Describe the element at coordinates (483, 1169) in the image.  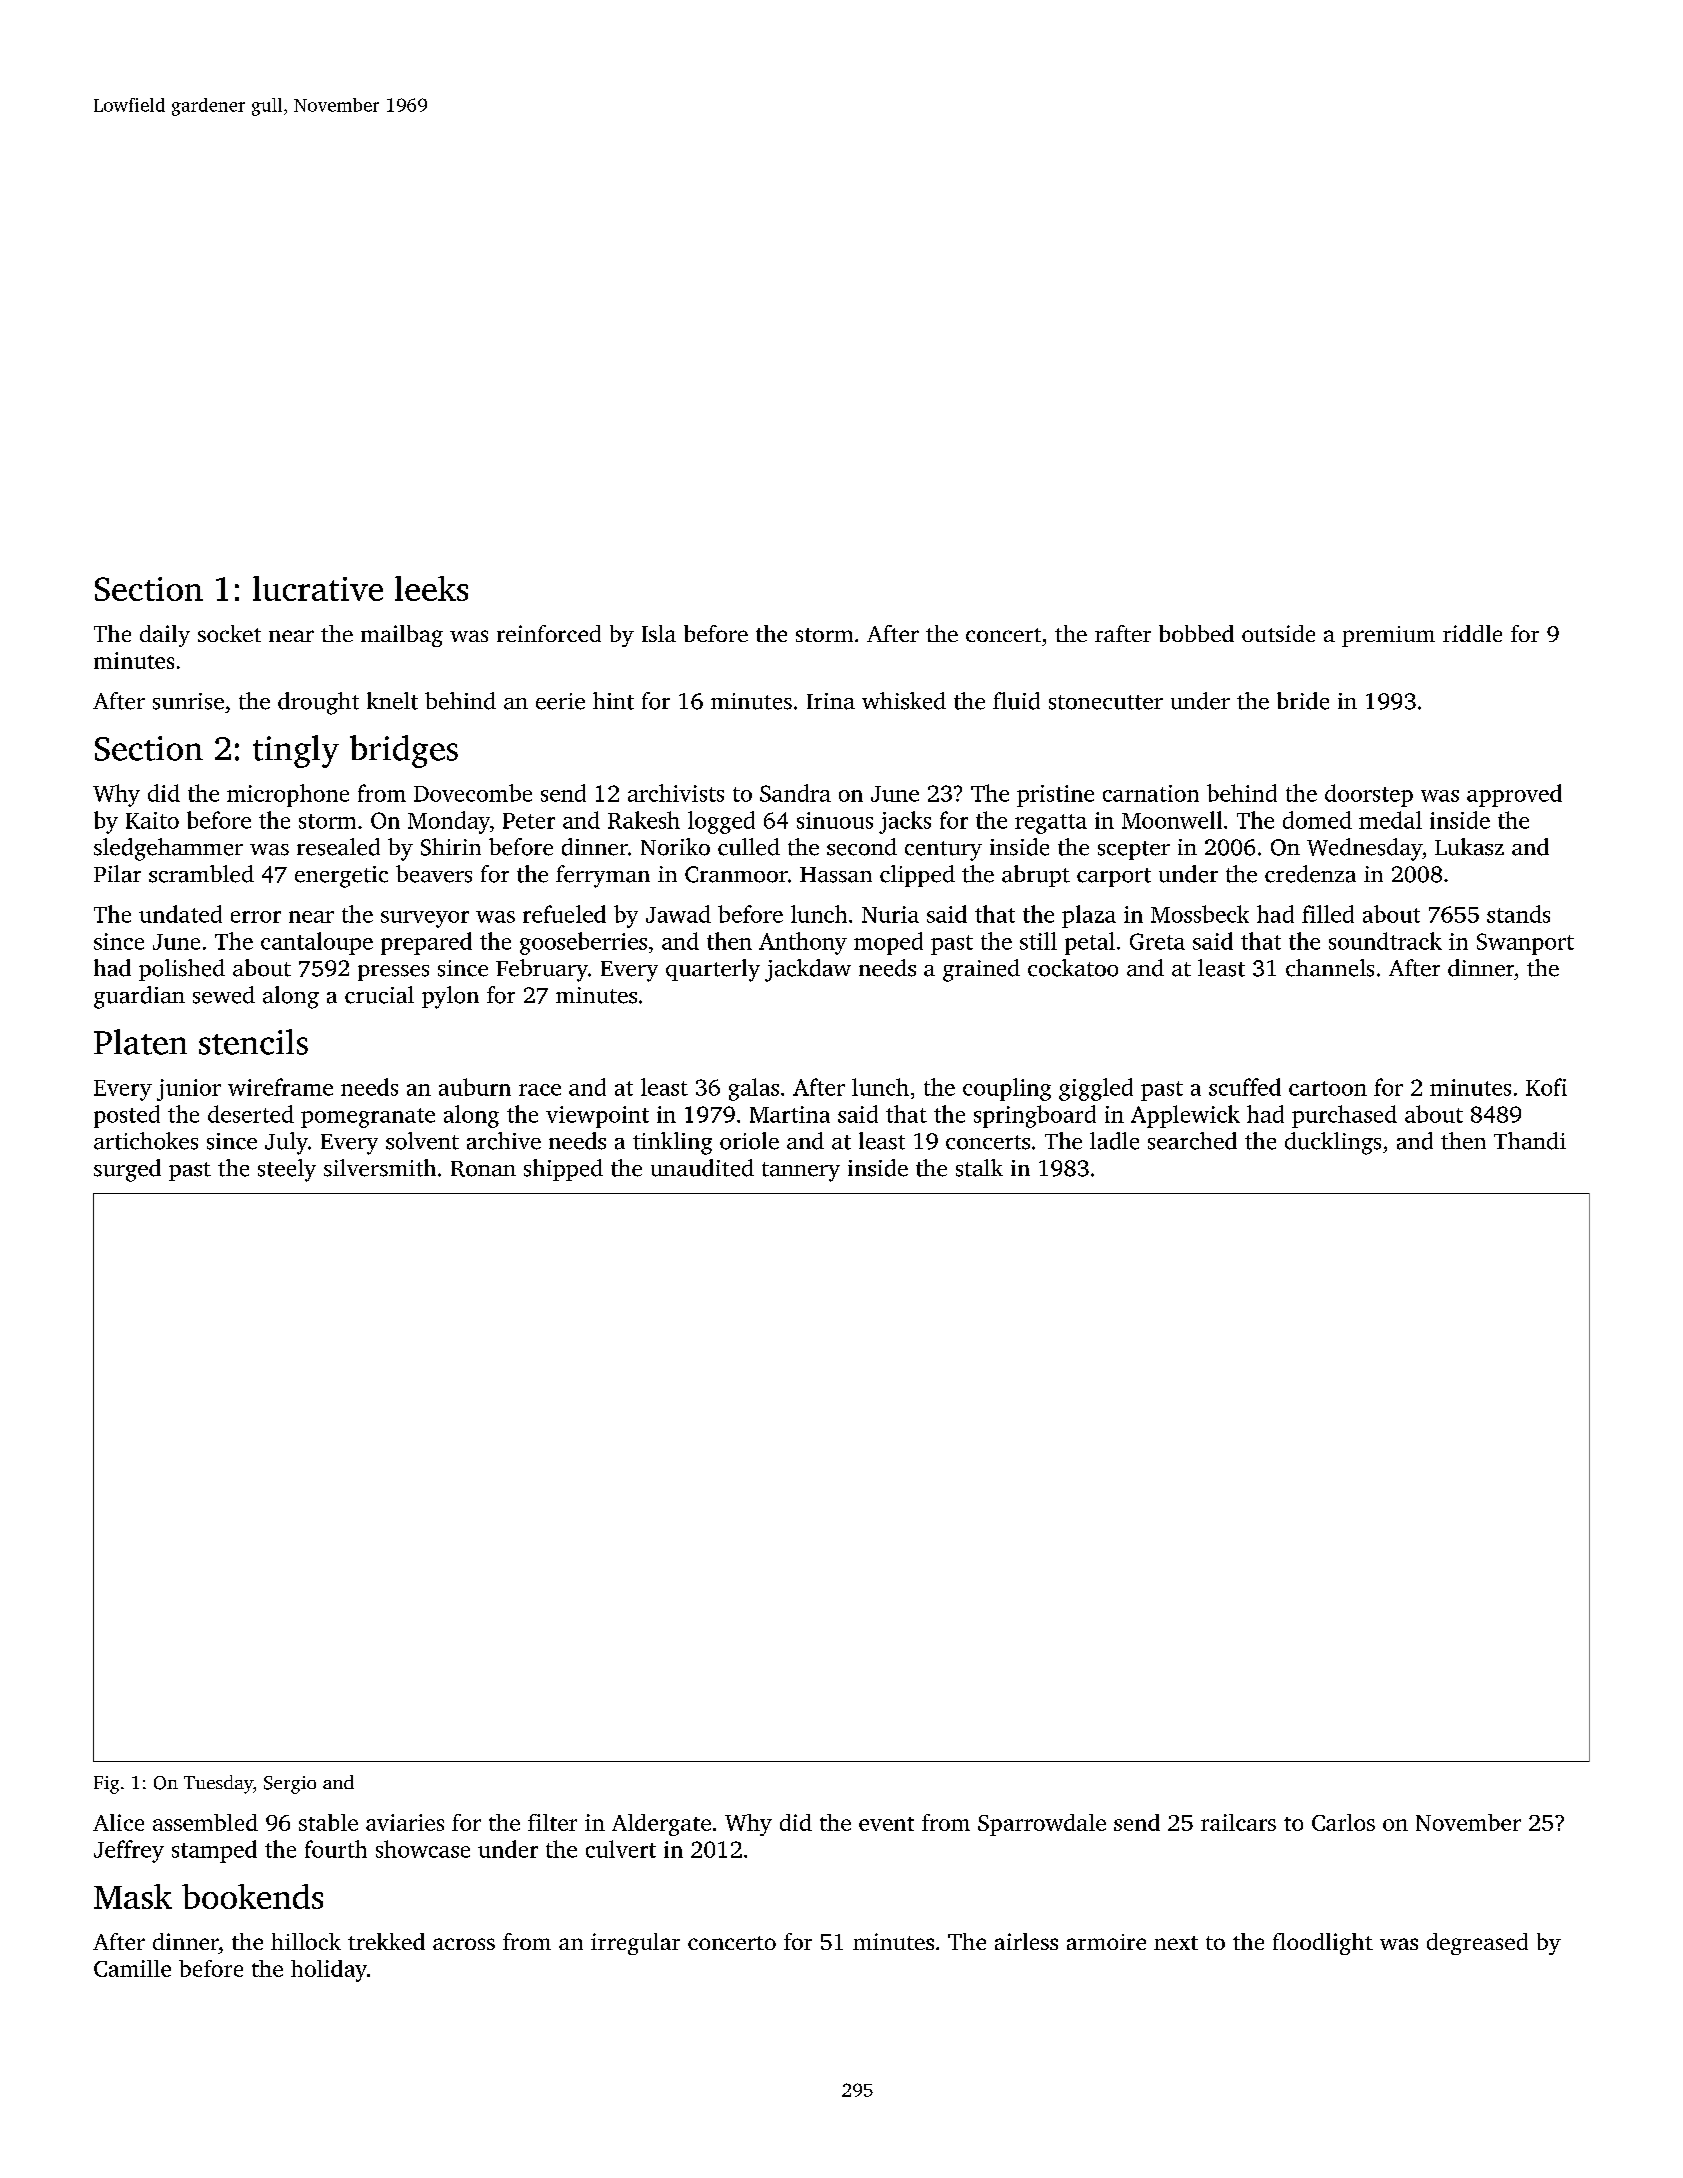
I see `Ronan` at that location.
